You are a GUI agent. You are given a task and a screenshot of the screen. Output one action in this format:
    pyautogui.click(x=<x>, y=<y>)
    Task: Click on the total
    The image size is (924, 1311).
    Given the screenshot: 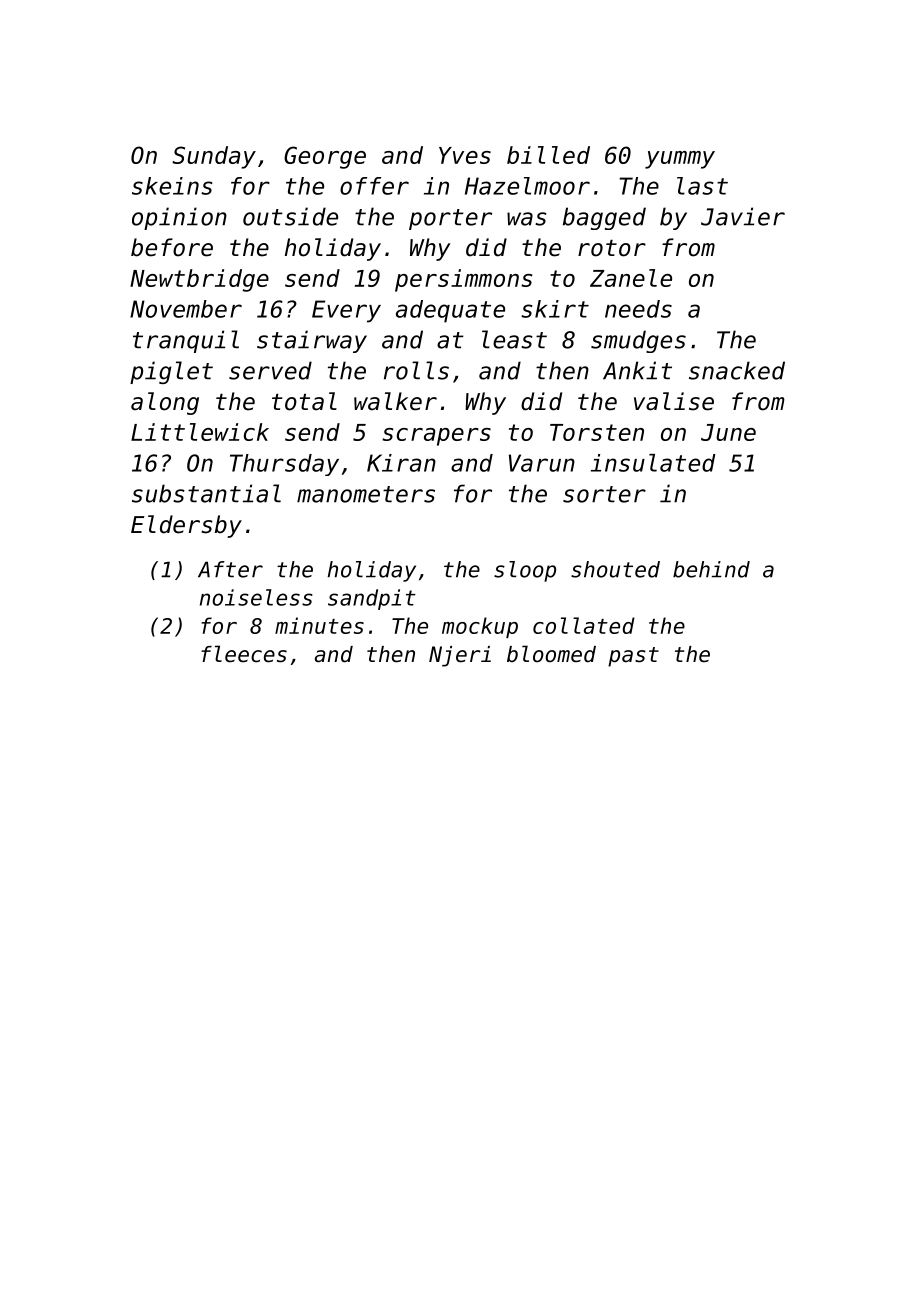 What is the action you would take?
    pyautogui.click(x=304, y=401)
